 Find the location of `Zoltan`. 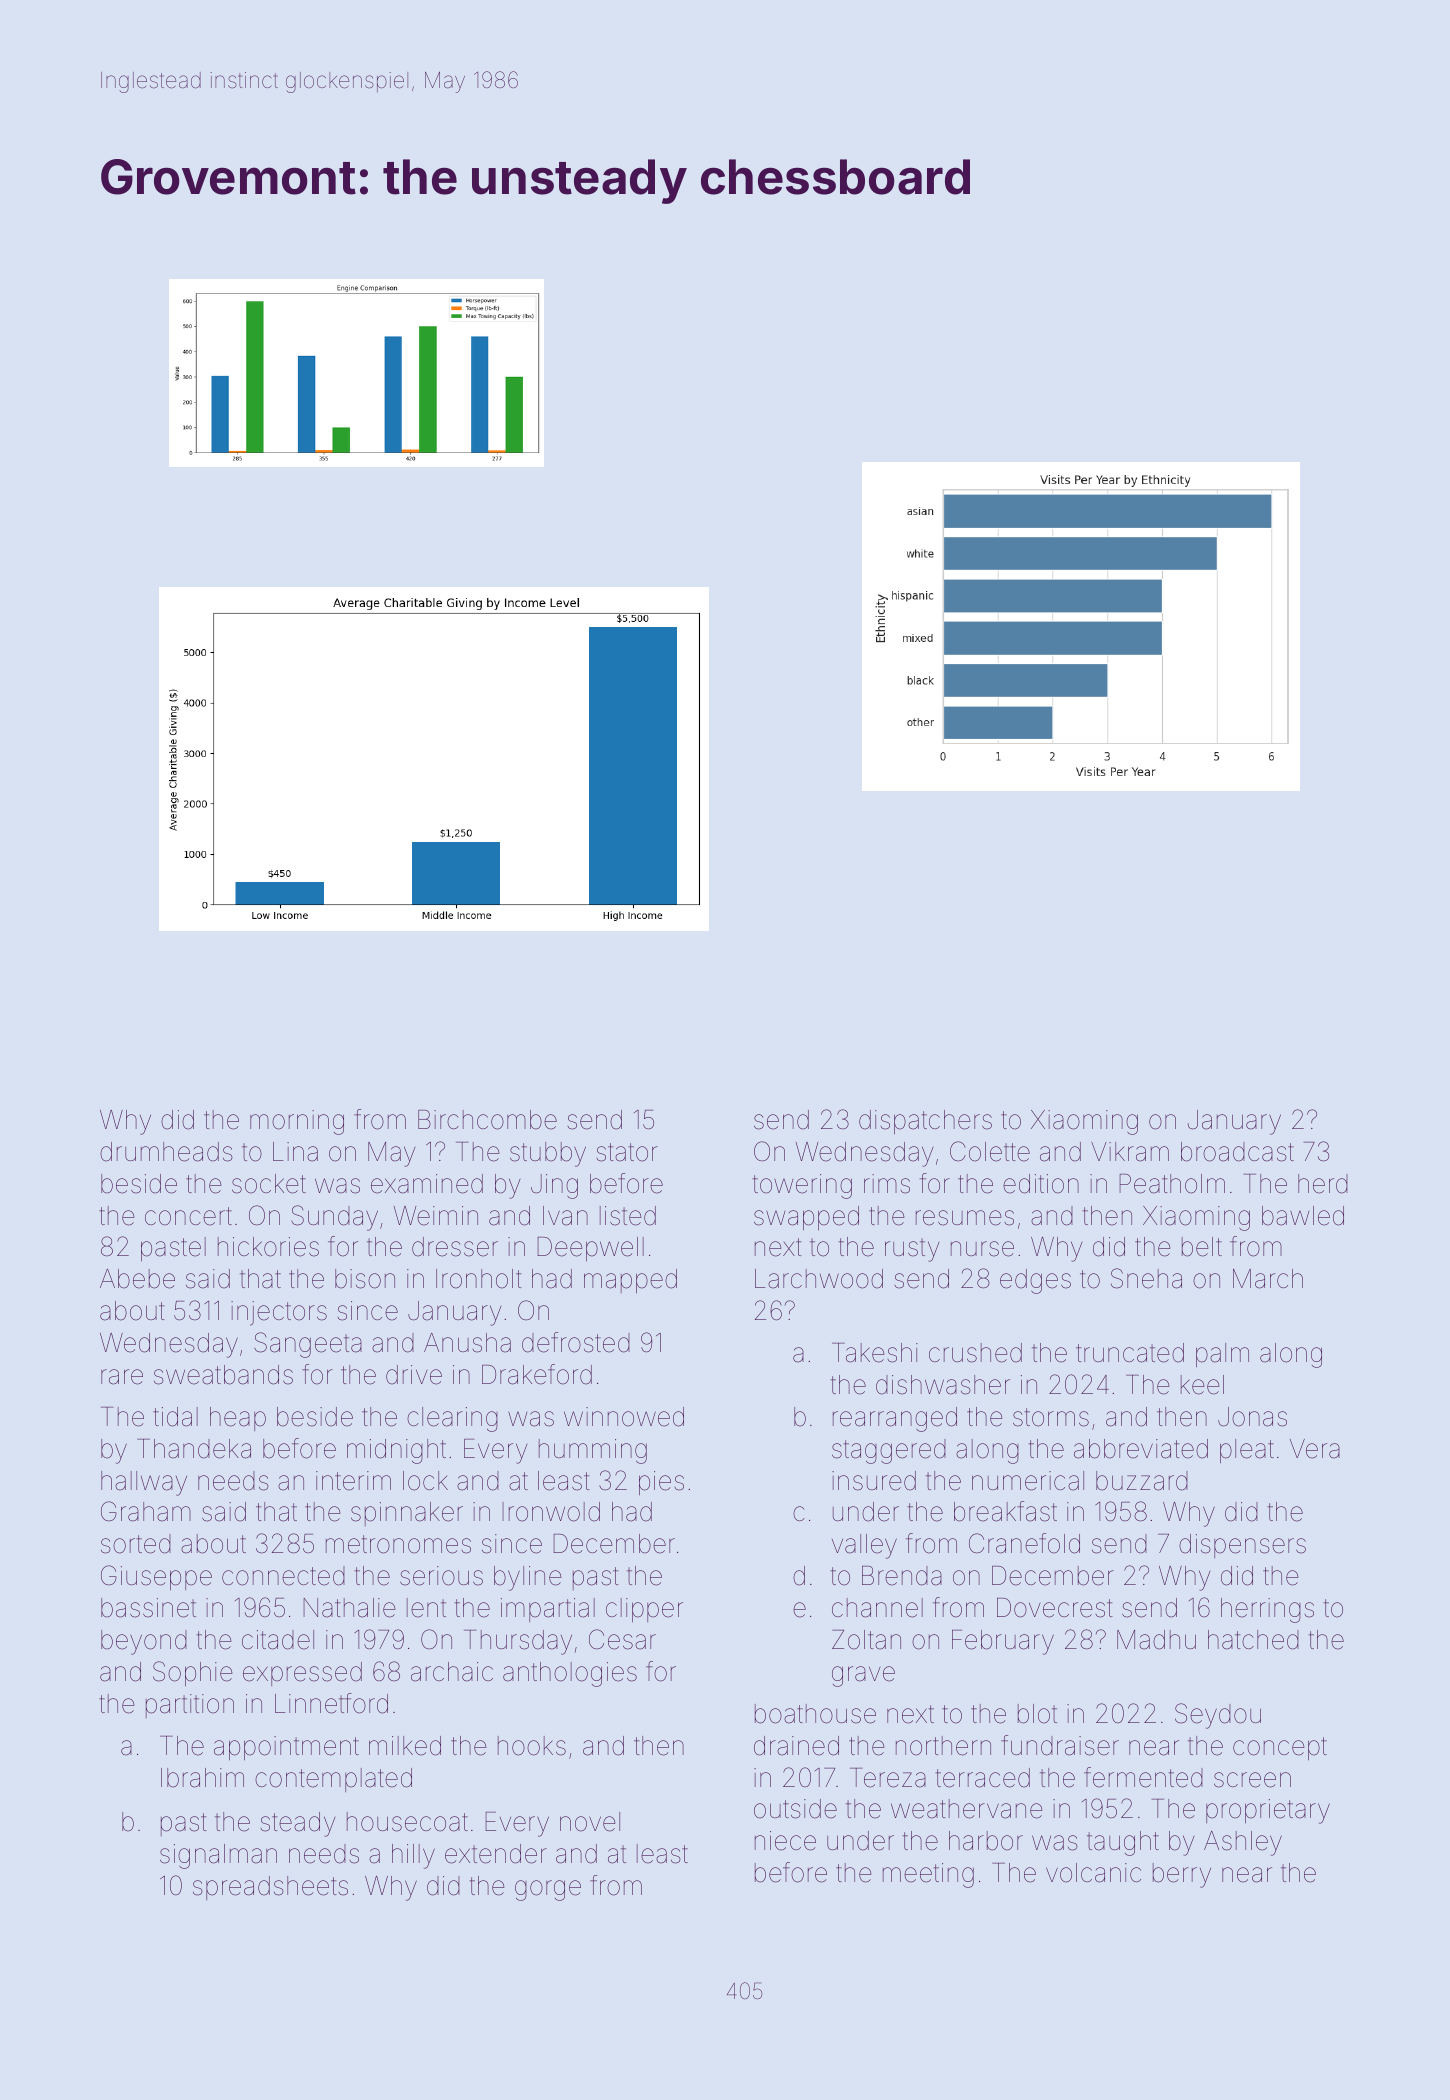

Zoltan is located at coordinates (866, 1640).
